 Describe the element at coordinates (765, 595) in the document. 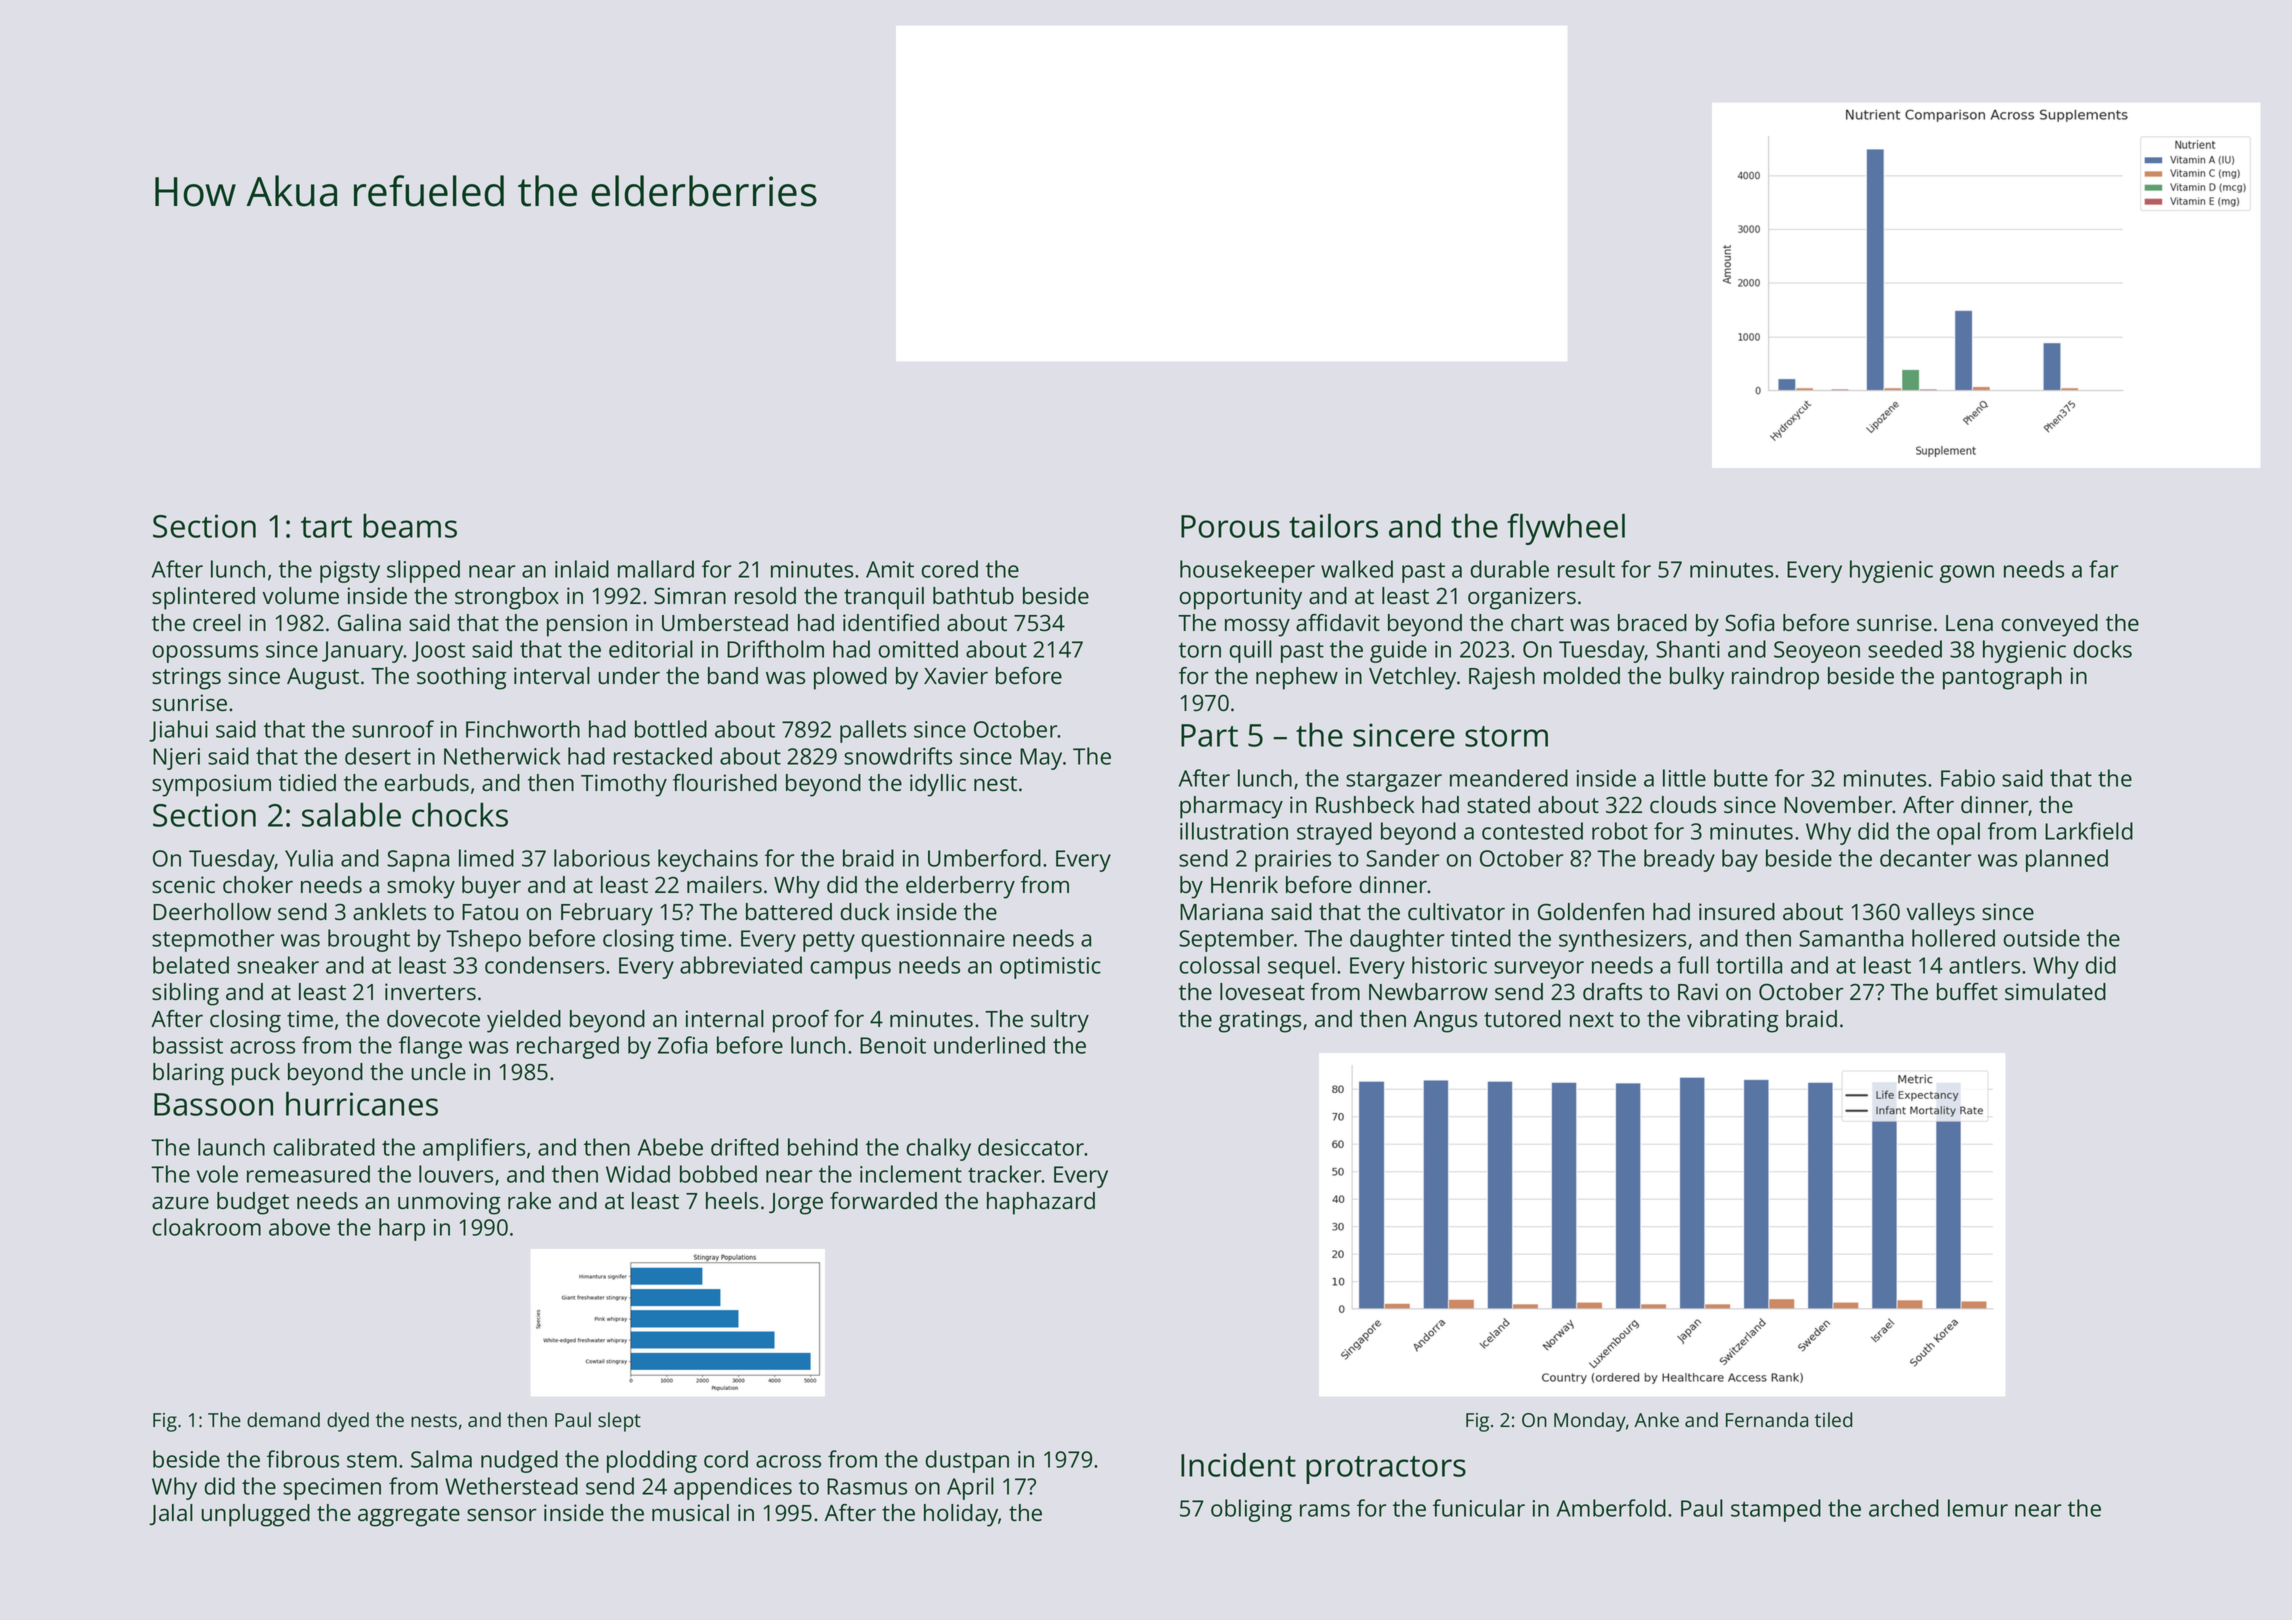

I see `resold` at that location.
